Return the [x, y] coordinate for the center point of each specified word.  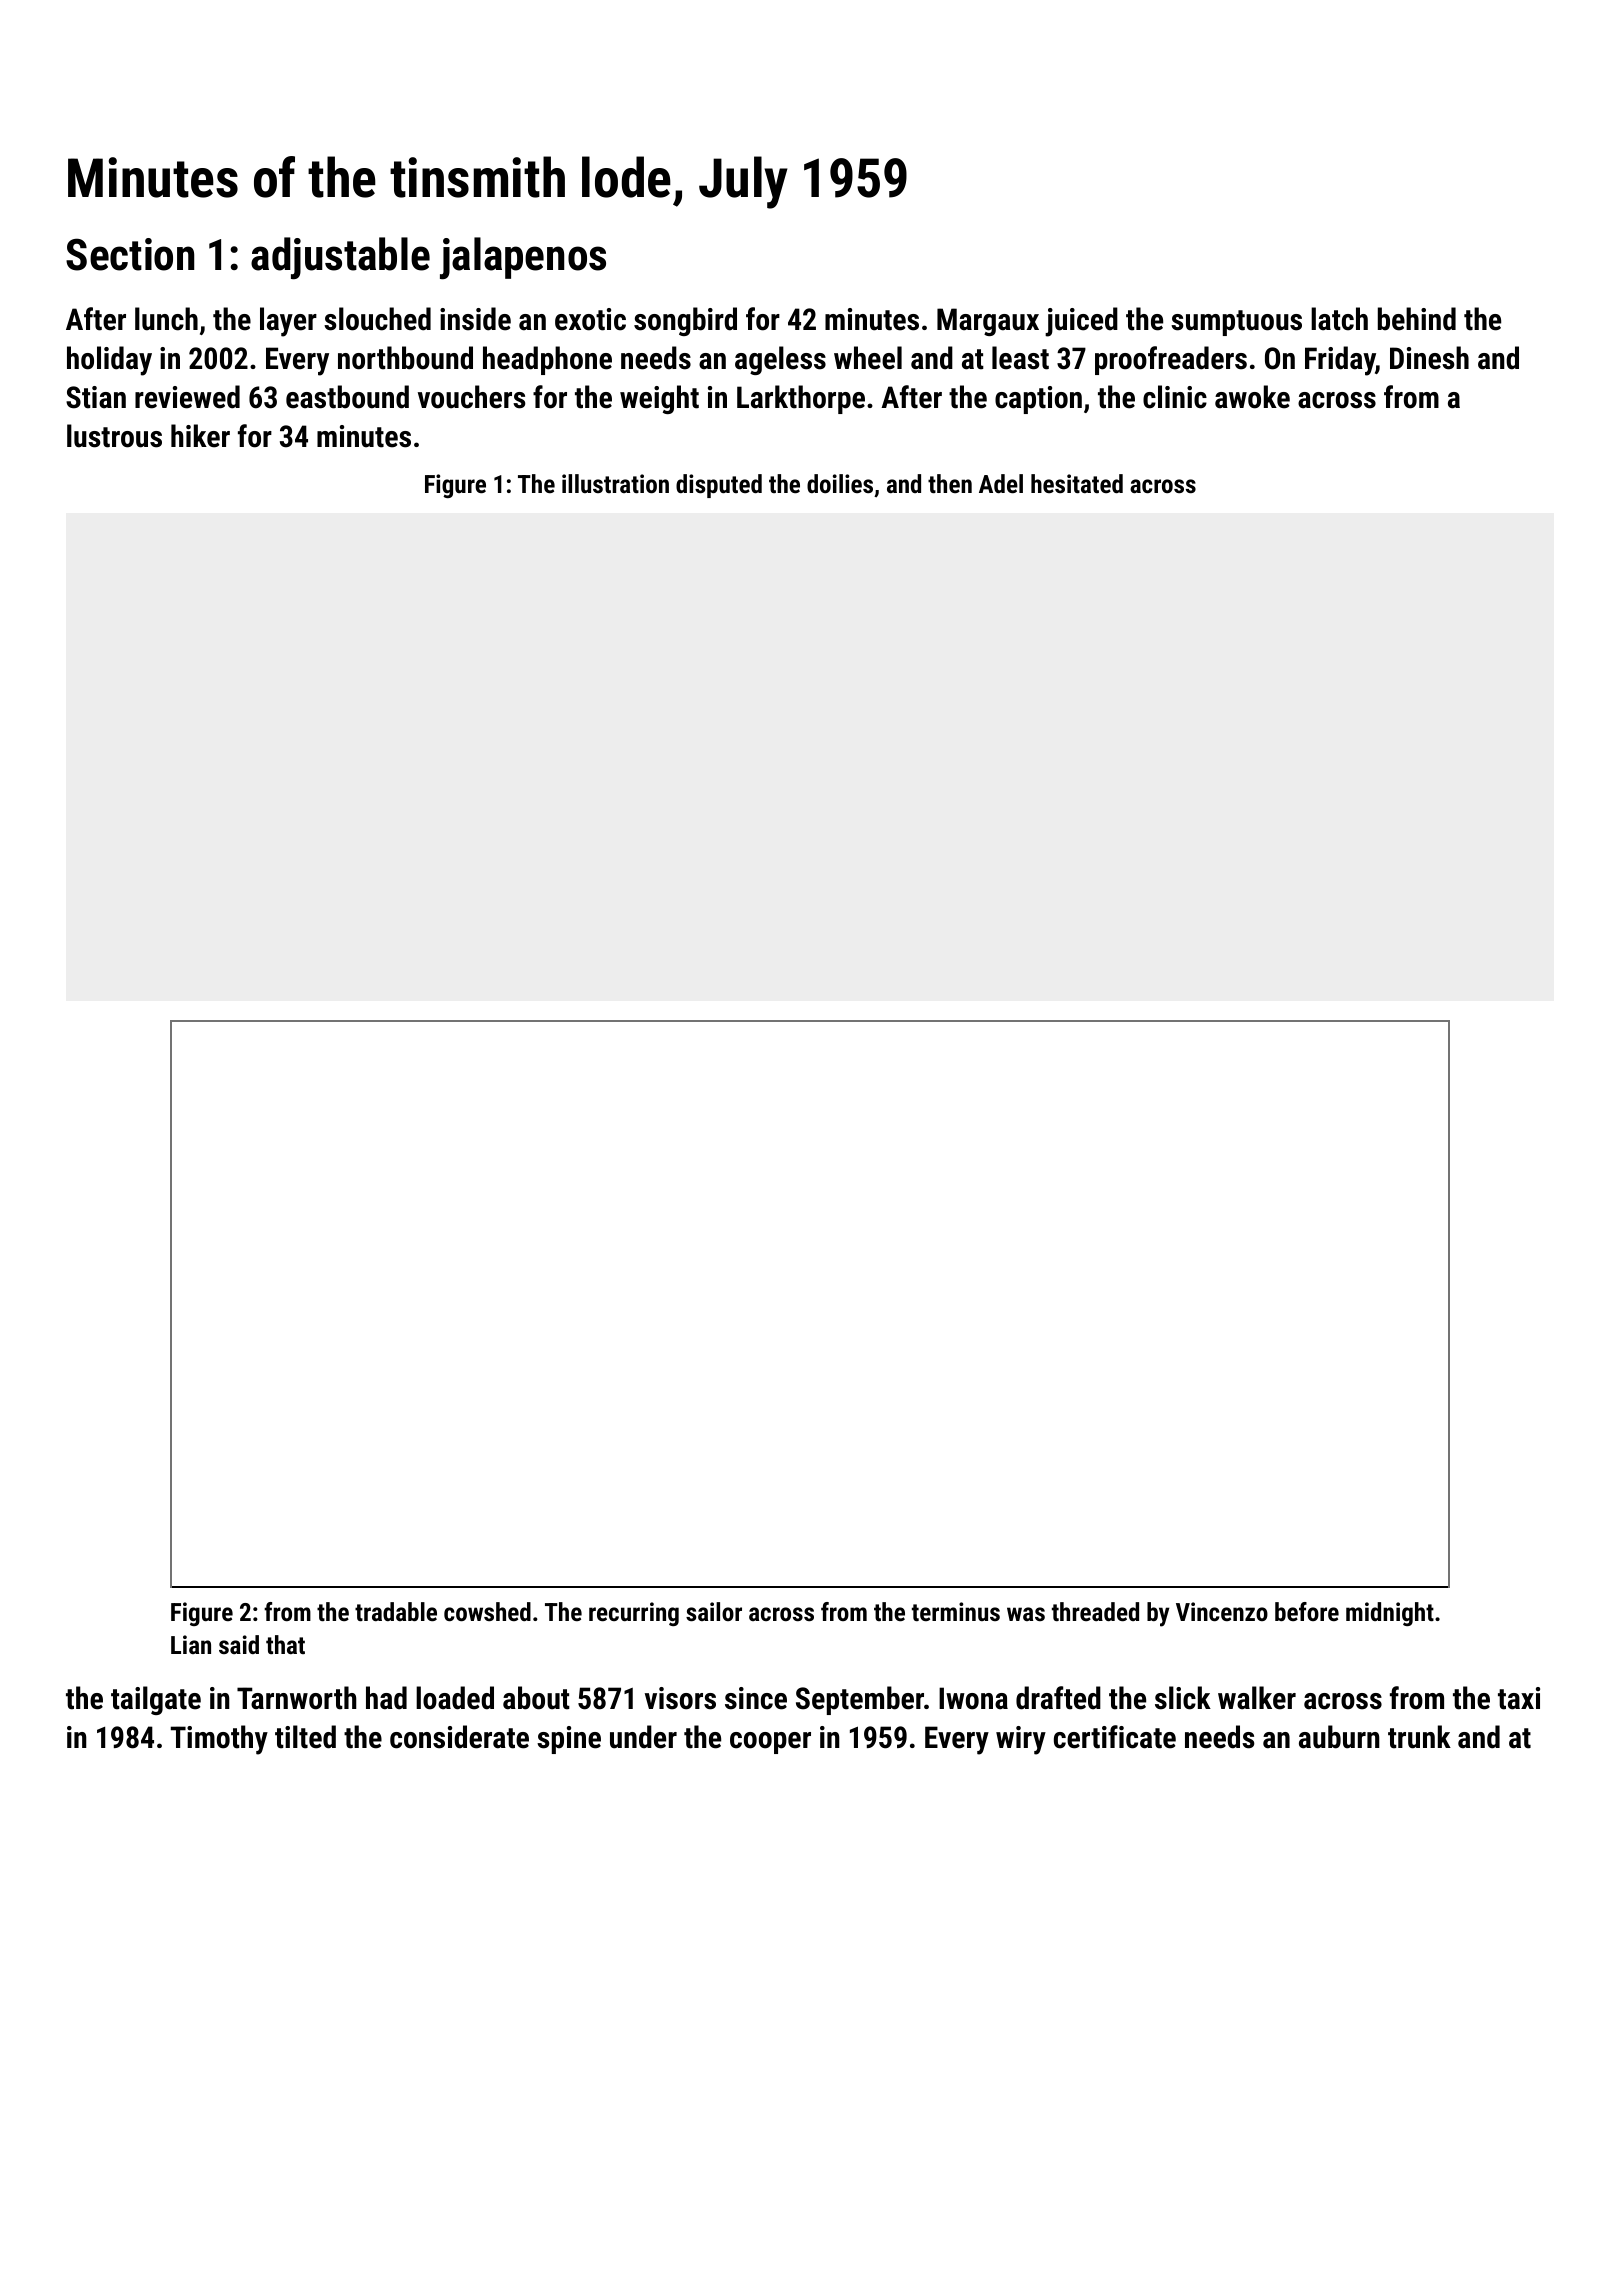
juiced [1081, 322]
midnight [1390, 1614]
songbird [685, 321]
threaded [1095, 1611]
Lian [191, 1644]
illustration [615, 483]
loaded [455, 1698]
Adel [1001, 483]
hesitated [1077, 483]
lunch [166, 319]
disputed [719, 486]
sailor [714, 1611]
